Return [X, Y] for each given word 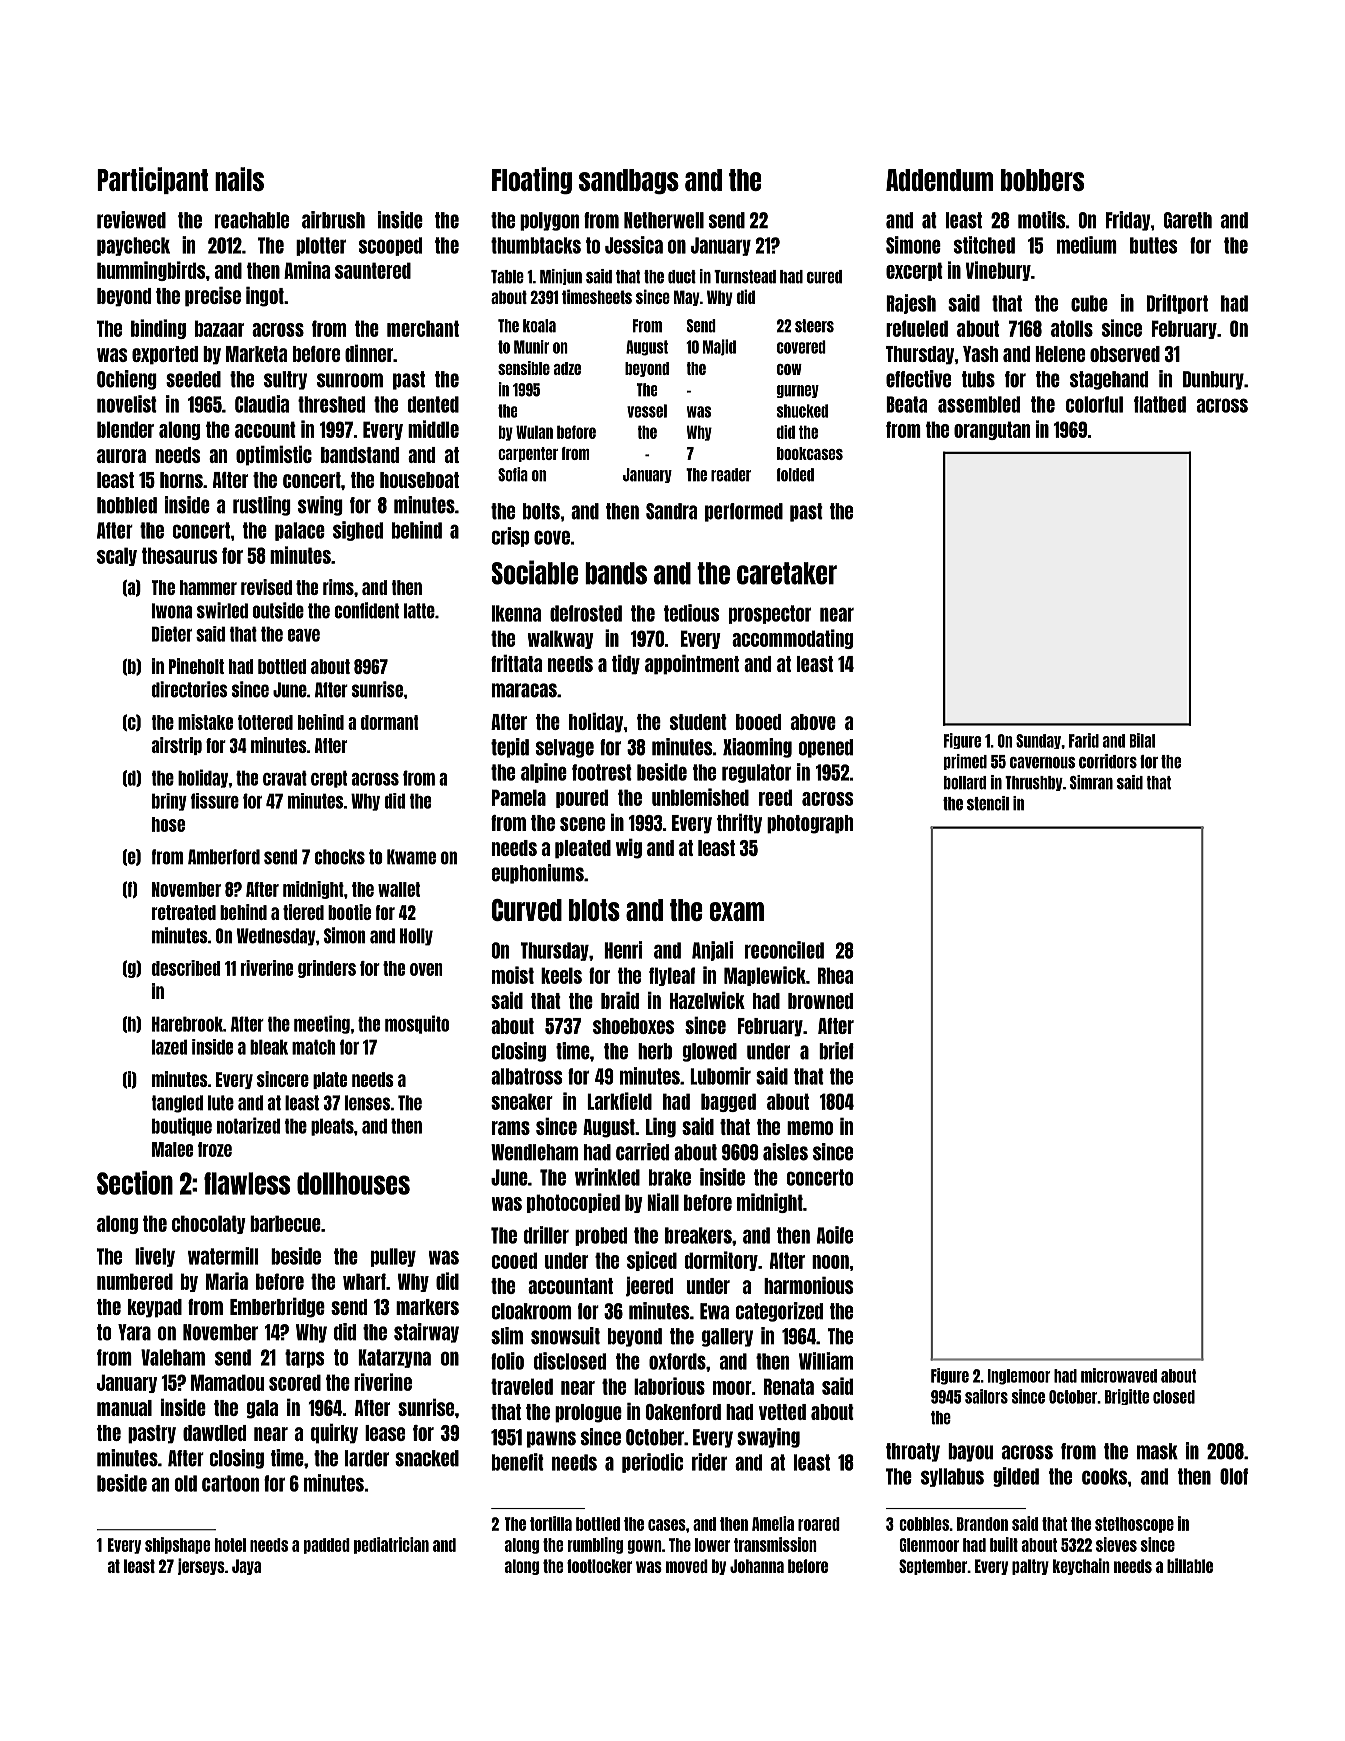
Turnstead [745, 277]
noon [830, 1262]
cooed [514, 1260]
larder [367, 1458]
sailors [986, 1396]
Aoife [835, 1235]
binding [158, 329]
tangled [177, 1104]
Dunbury [1213, 380]
